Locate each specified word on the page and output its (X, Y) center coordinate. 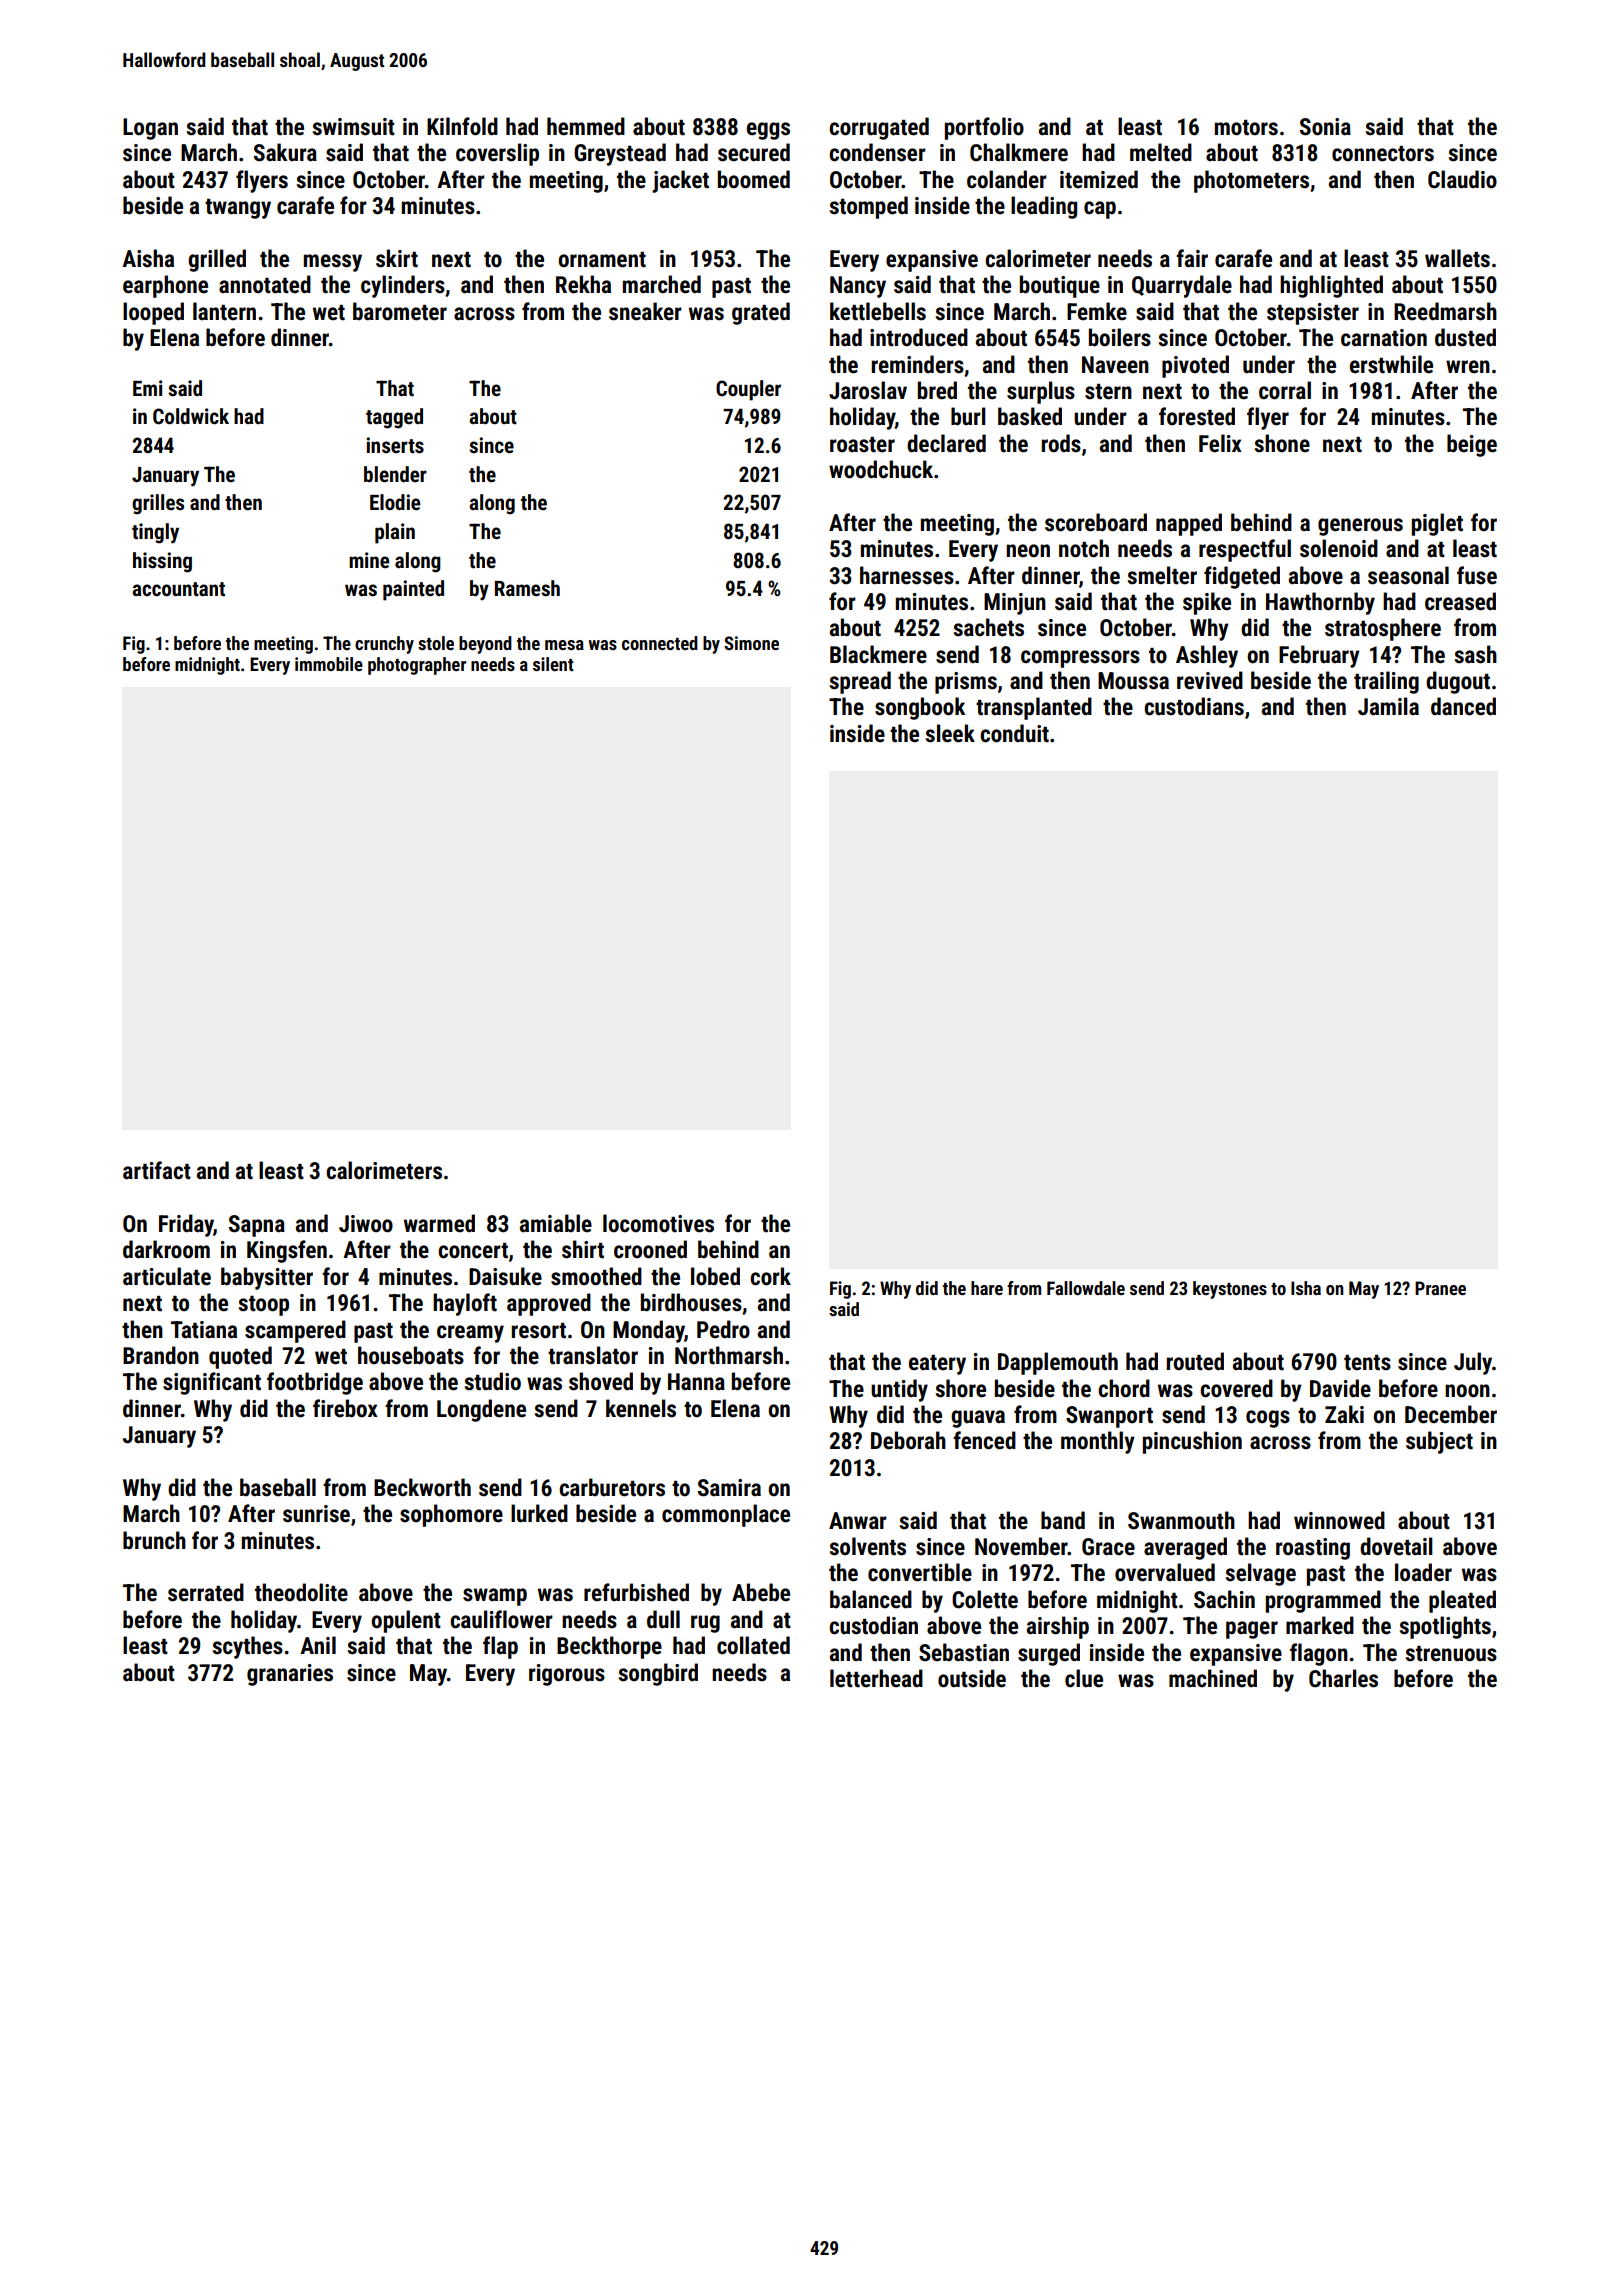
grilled (217, 260)
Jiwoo (366, 1224)
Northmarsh (729, 1355)
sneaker (645, 311)
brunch (154, 1540)
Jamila (1388, 706)
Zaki (1344, 1414)
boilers (1120, 337)
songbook (920, 708)
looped (153, 313)
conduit (1014, 733)
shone (1282, 443)
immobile (329, 664)
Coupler (748, 390)
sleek (950, 733)
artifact (157, 1170)
